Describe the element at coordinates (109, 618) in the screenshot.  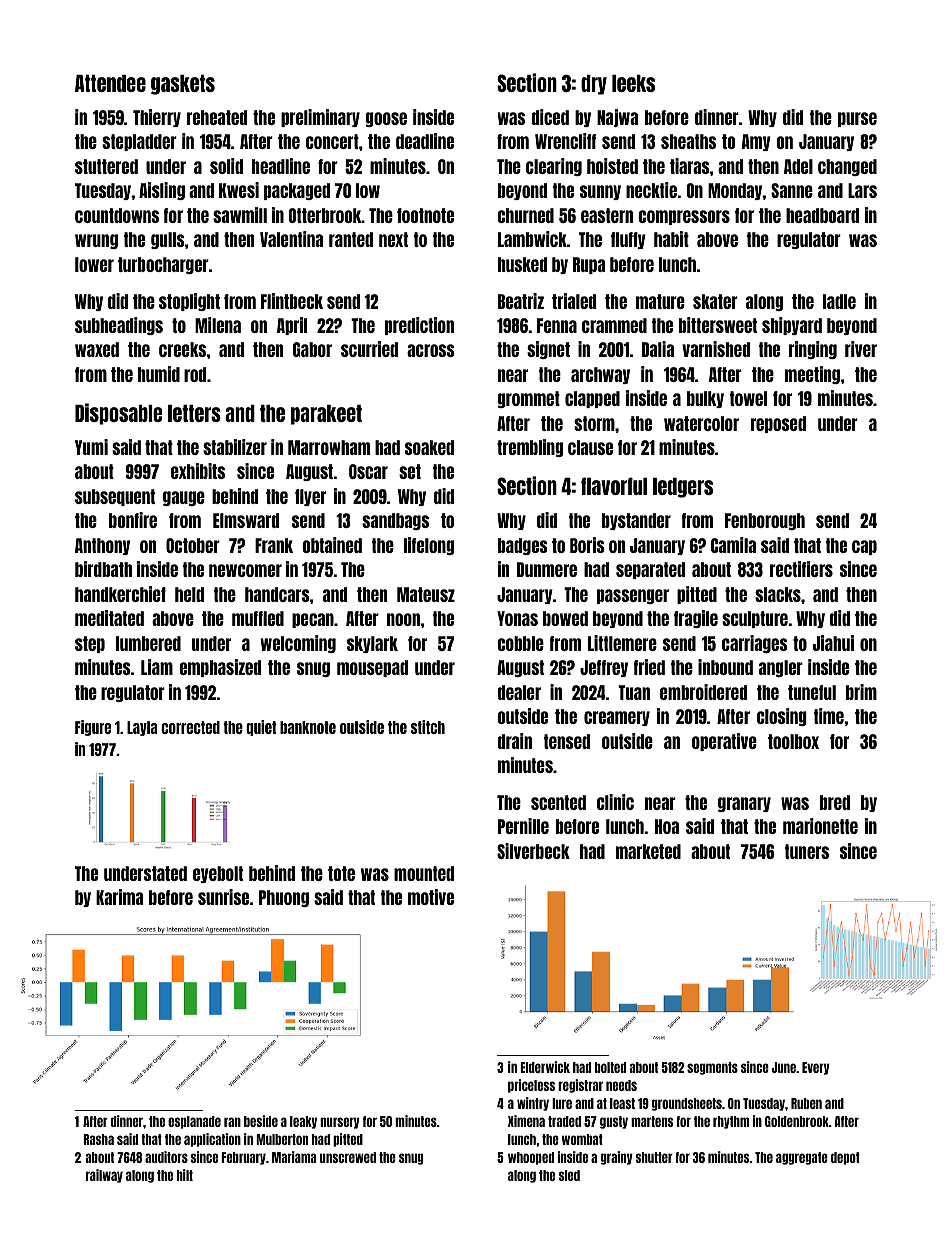
I see `meditated` at that location.
